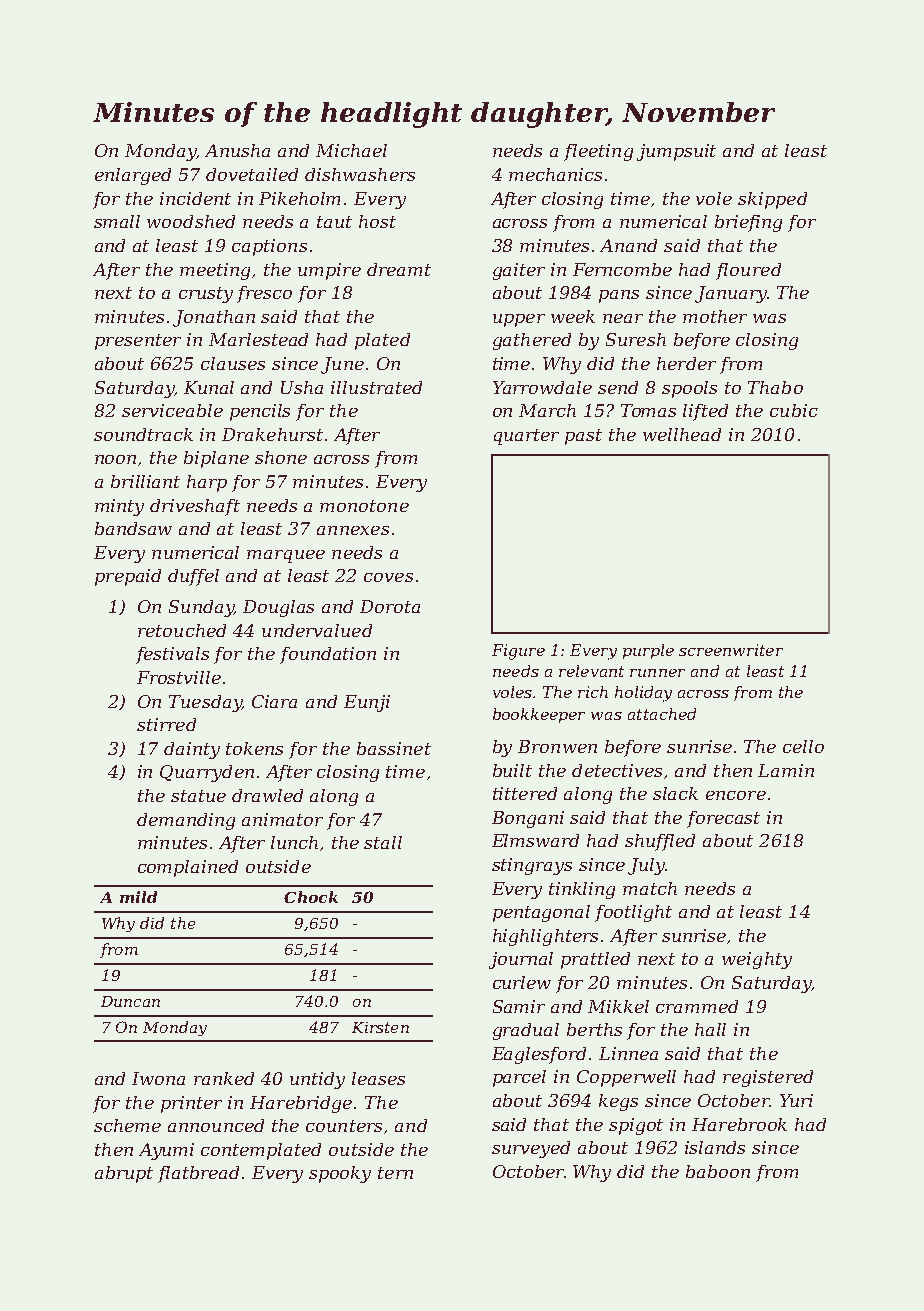 The image size is (924, 1311). Describe the element at coordinates (555, 174) in the screenshot. I see `mechanics` at that location.
